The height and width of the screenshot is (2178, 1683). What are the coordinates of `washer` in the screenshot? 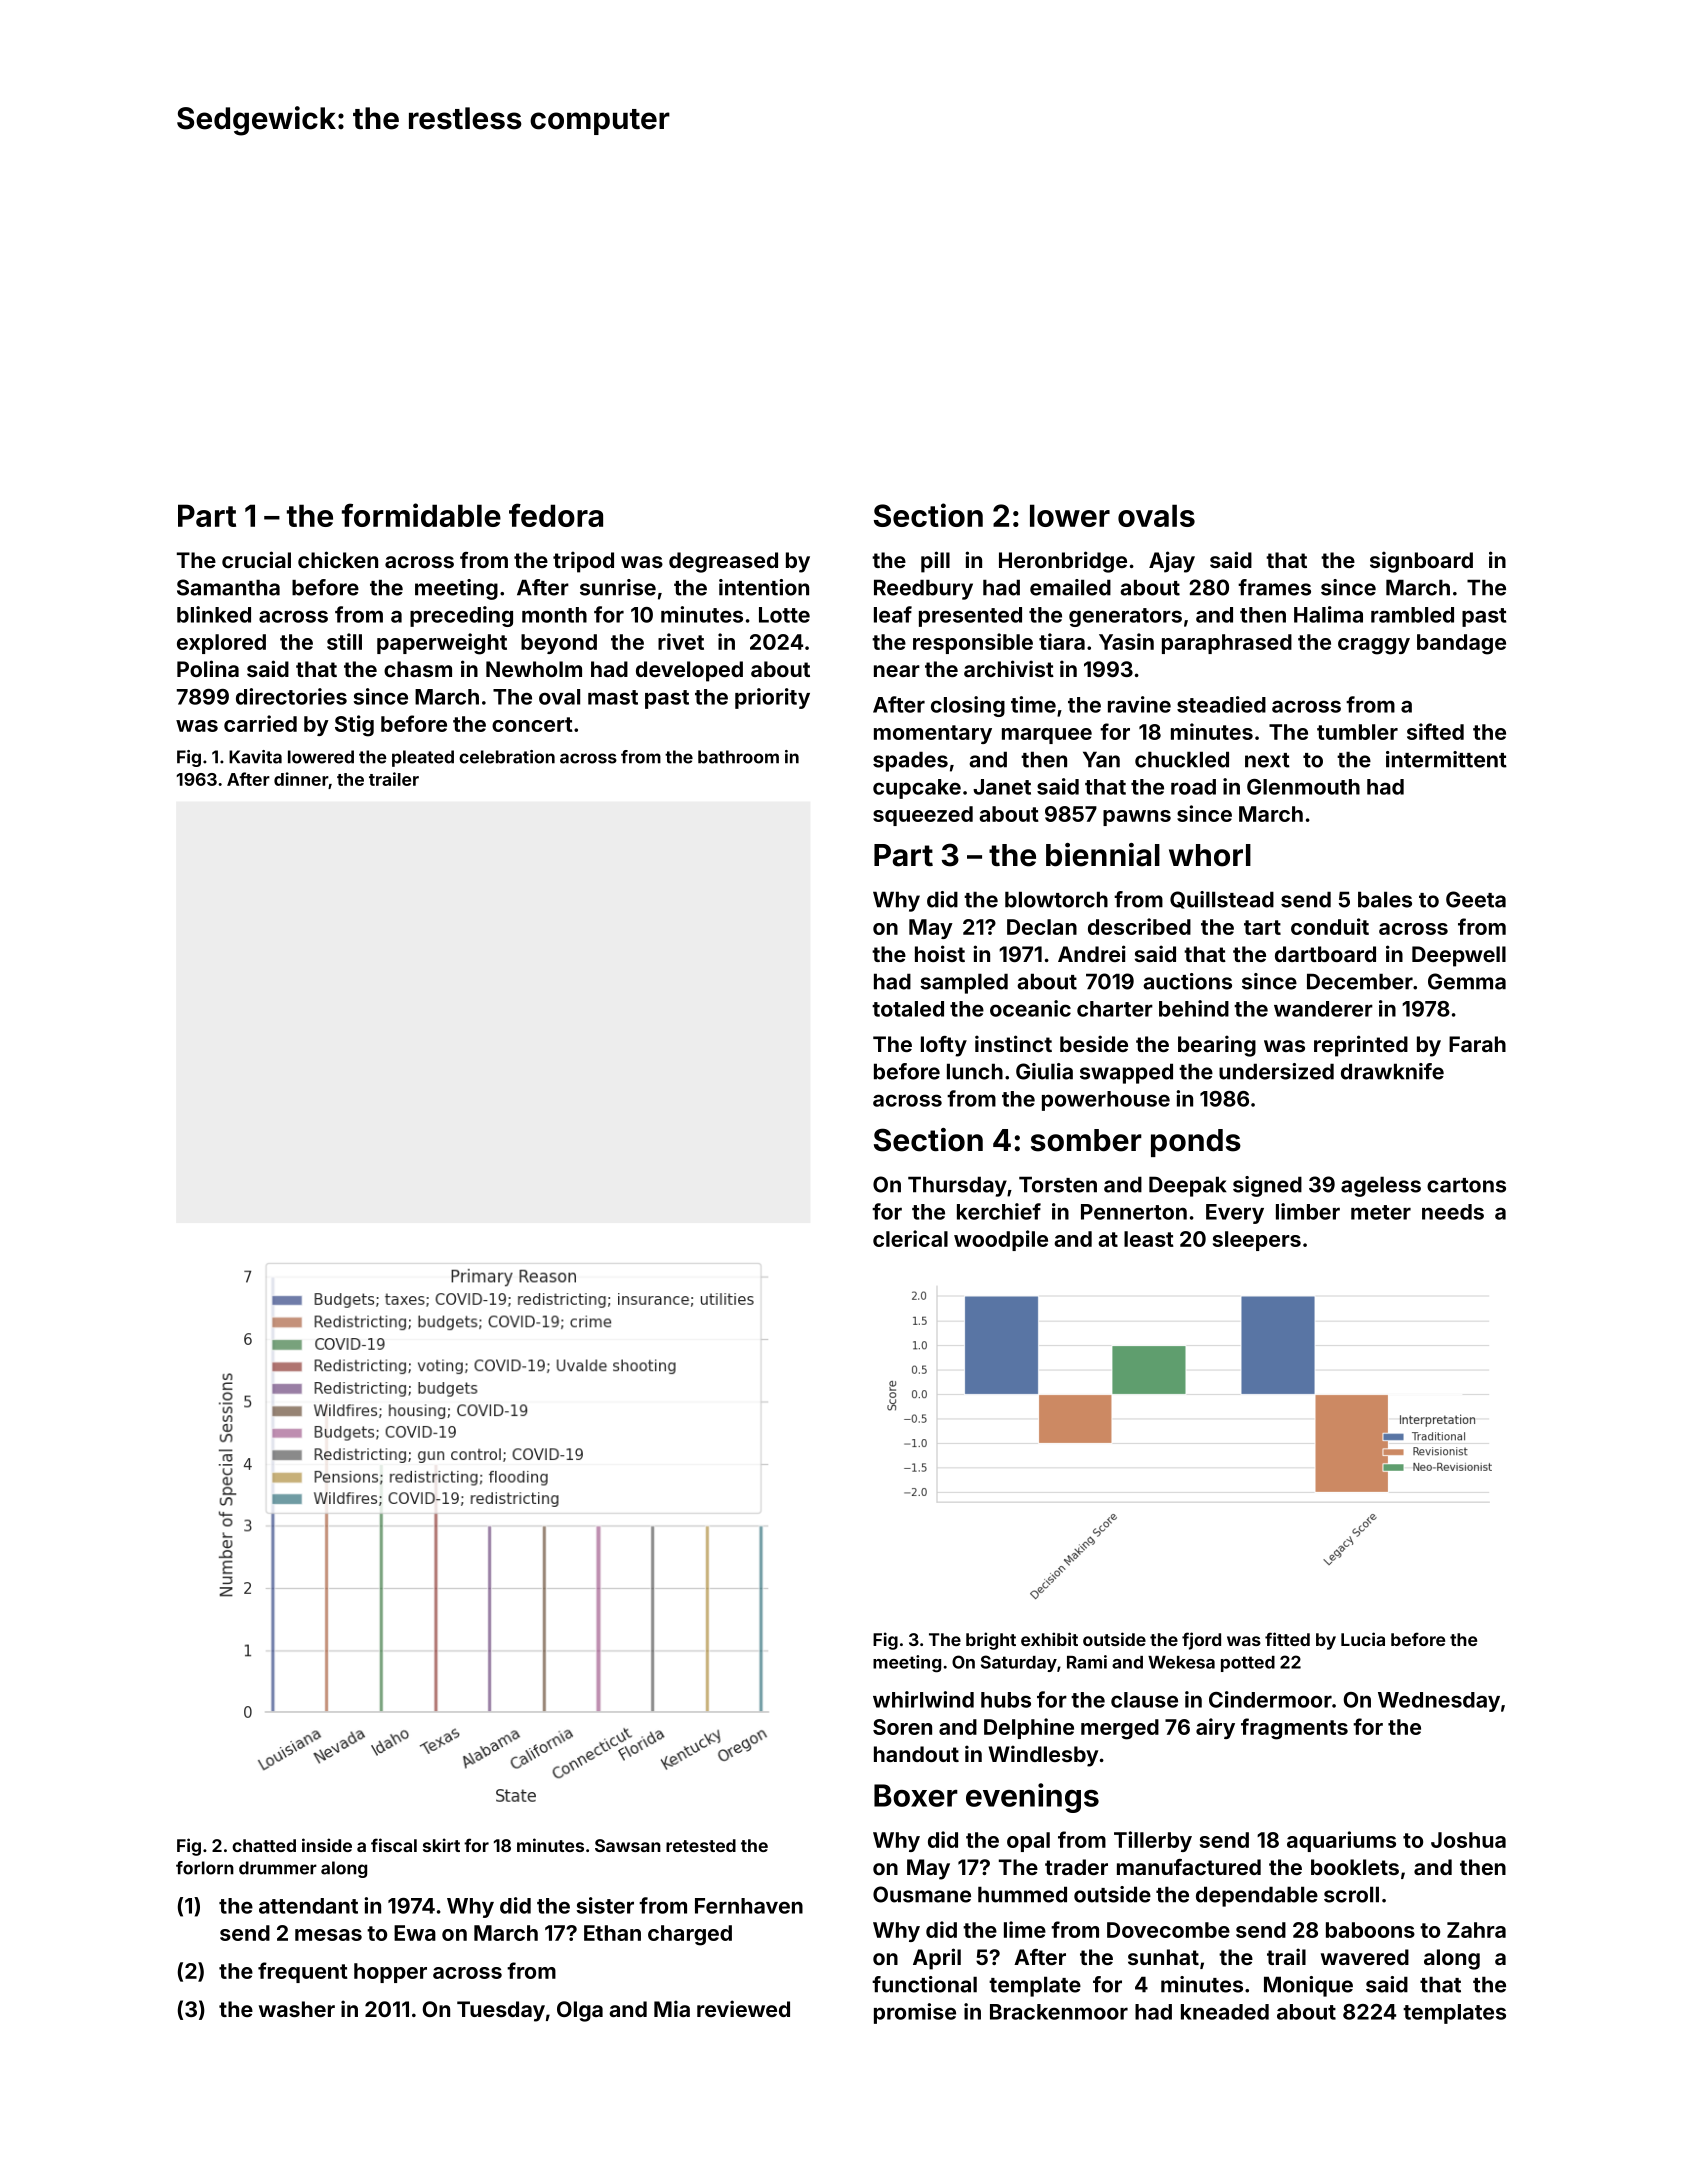 It's located at (297, 2009).
